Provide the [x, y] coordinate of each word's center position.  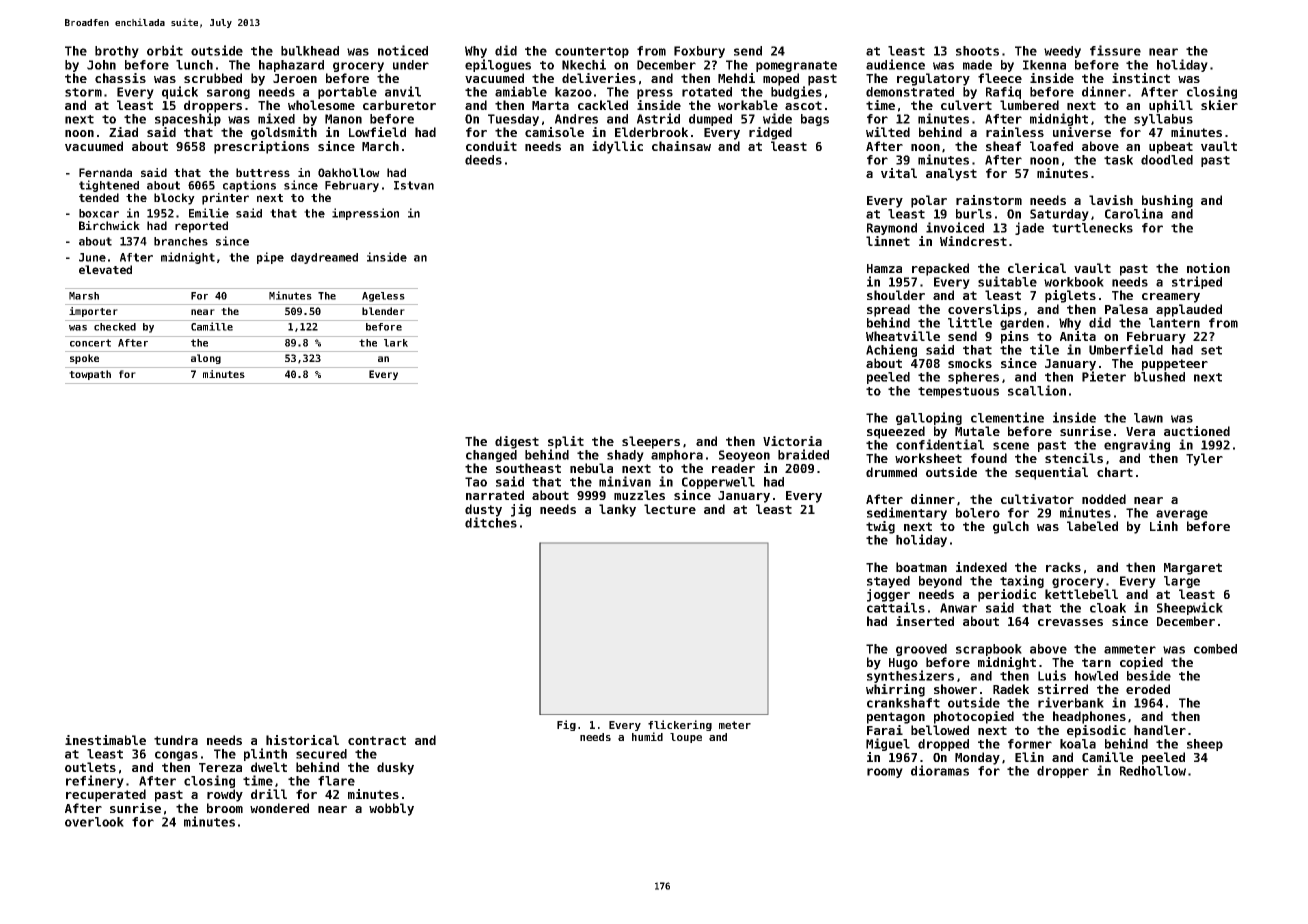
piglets [1070, 296]
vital [899, 173]
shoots [977, 51]
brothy [117, 52]
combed [1215, 649]
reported [201, 227]
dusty [483, 510]
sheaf [1003, 146]
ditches [491, 522]
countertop [592, 52]
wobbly [391, 809]
